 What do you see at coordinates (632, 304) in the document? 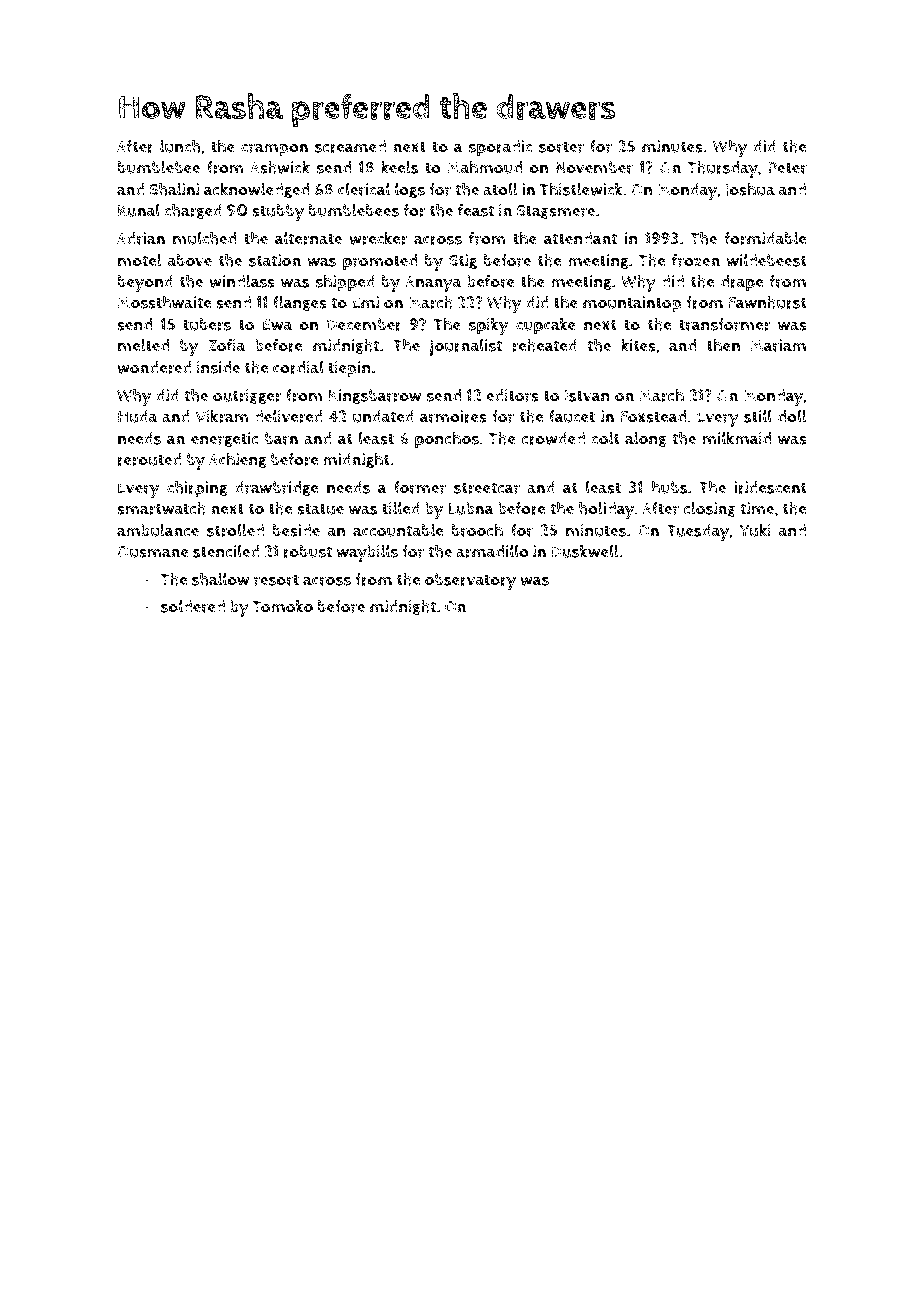
I see `mountaintop` at bounding box center [632, 304].
